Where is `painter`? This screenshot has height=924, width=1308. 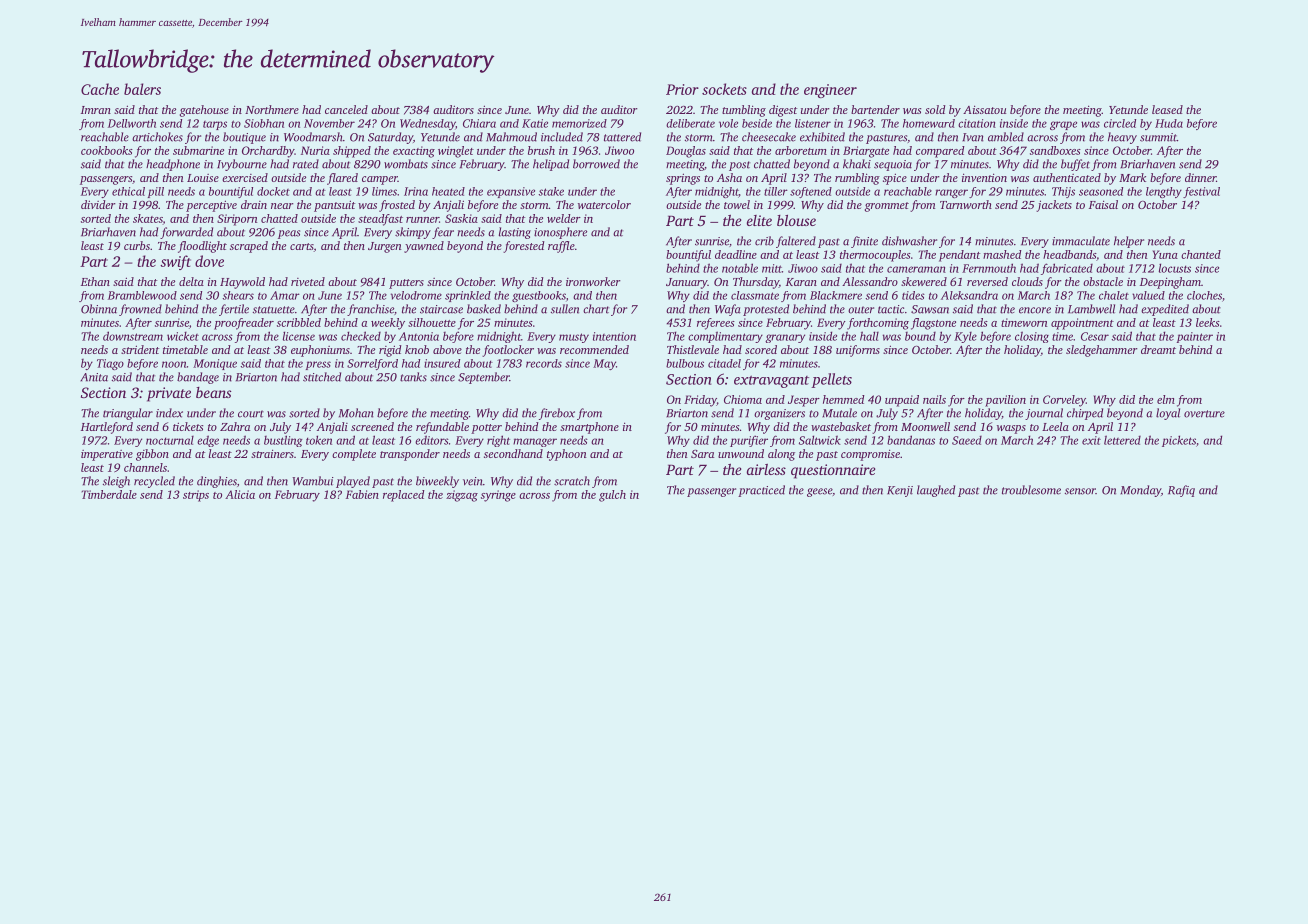
painter is located at coordinates (1195, 337).
